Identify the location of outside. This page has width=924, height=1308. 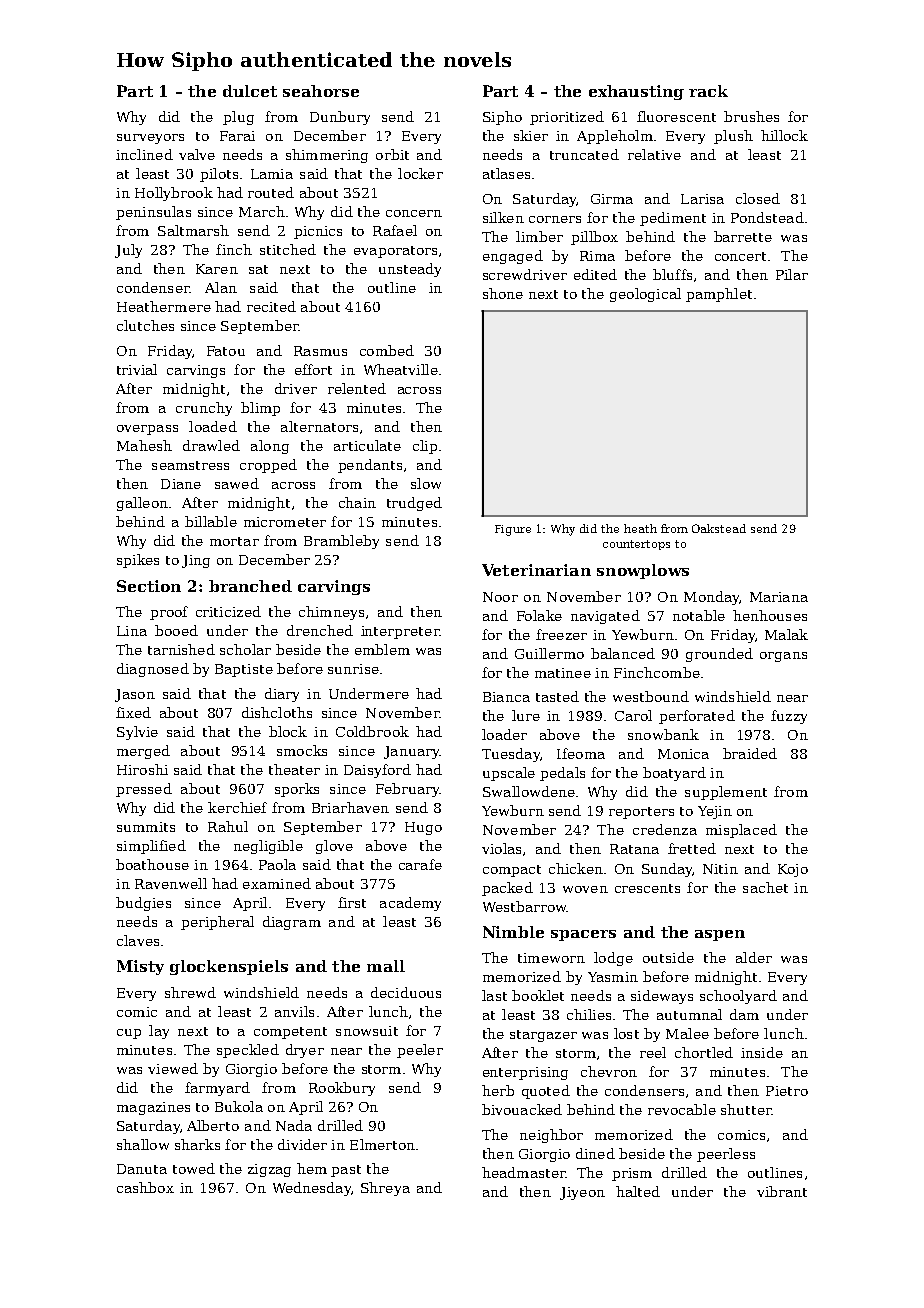
(668, 957).
